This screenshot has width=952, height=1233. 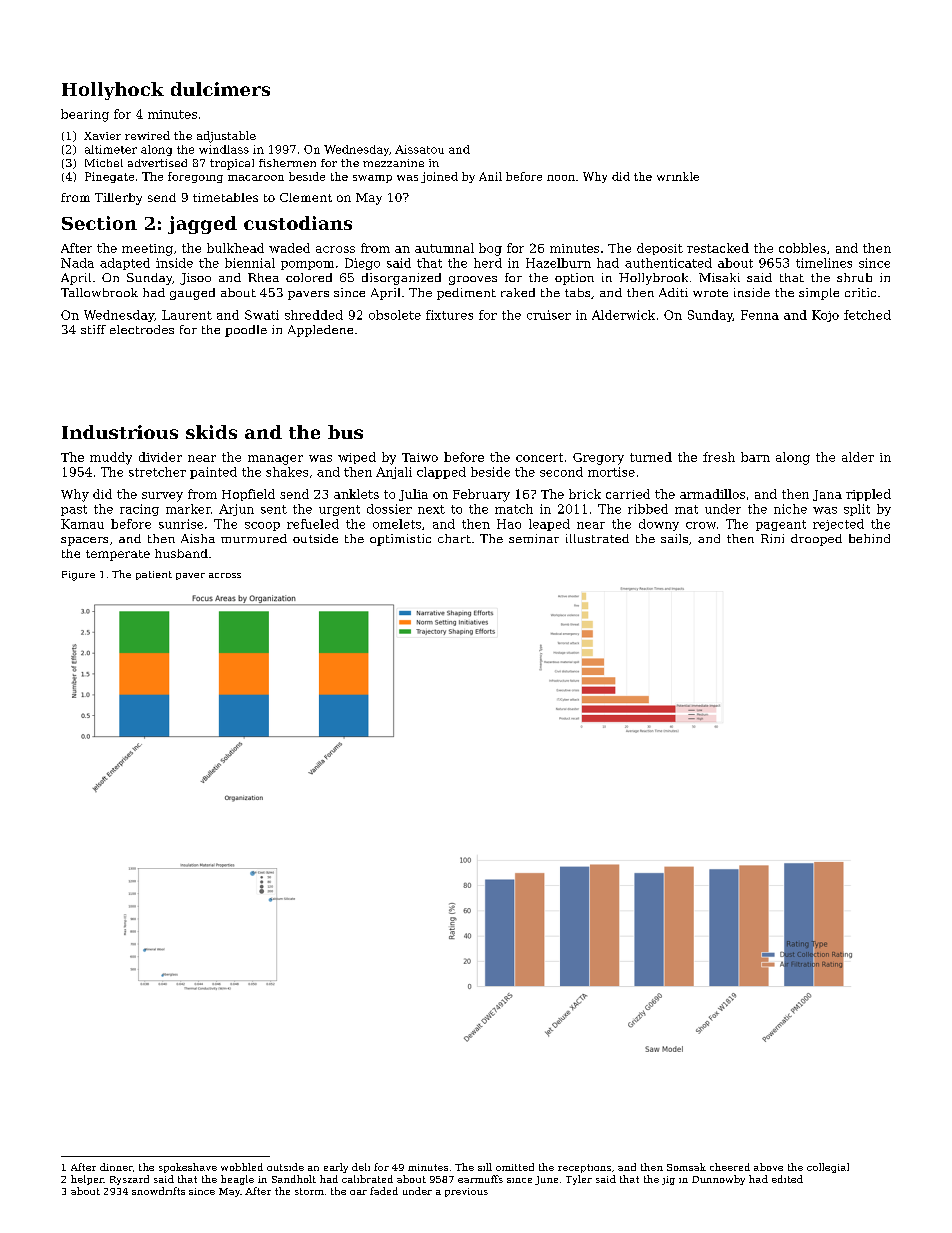 I want to click on behind, so click(x=869, y=538).
